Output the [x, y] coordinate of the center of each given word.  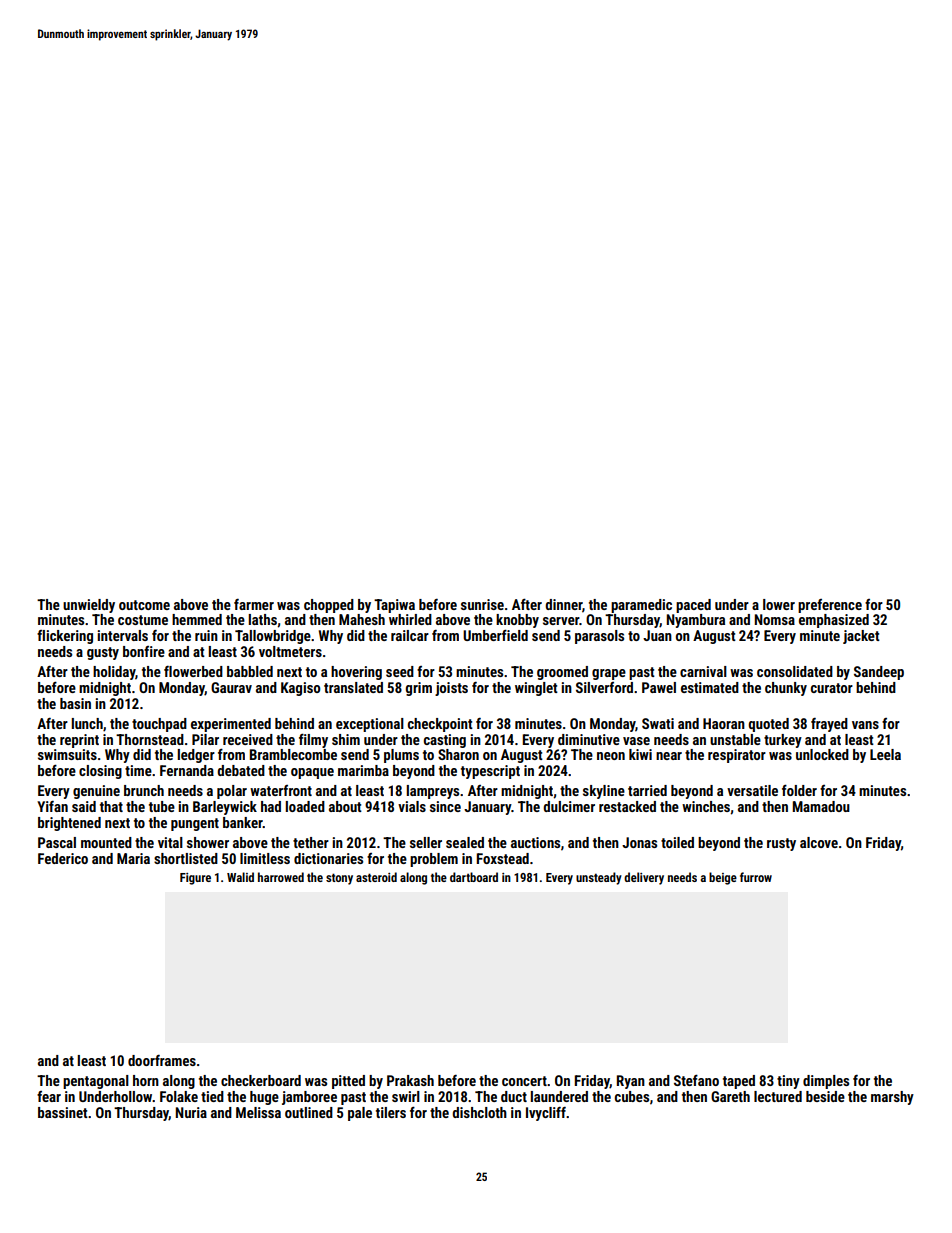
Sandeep [879, 673]
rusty [781, 844]
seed [400, 671]
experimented [231, 725]
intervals [123, 635]
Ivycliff [546, 1114]
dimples [826, 1082]
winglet [536, 689]
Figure [195, 879]
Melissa [258, 1112]
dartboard [474, 877]
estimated [710, 687]
